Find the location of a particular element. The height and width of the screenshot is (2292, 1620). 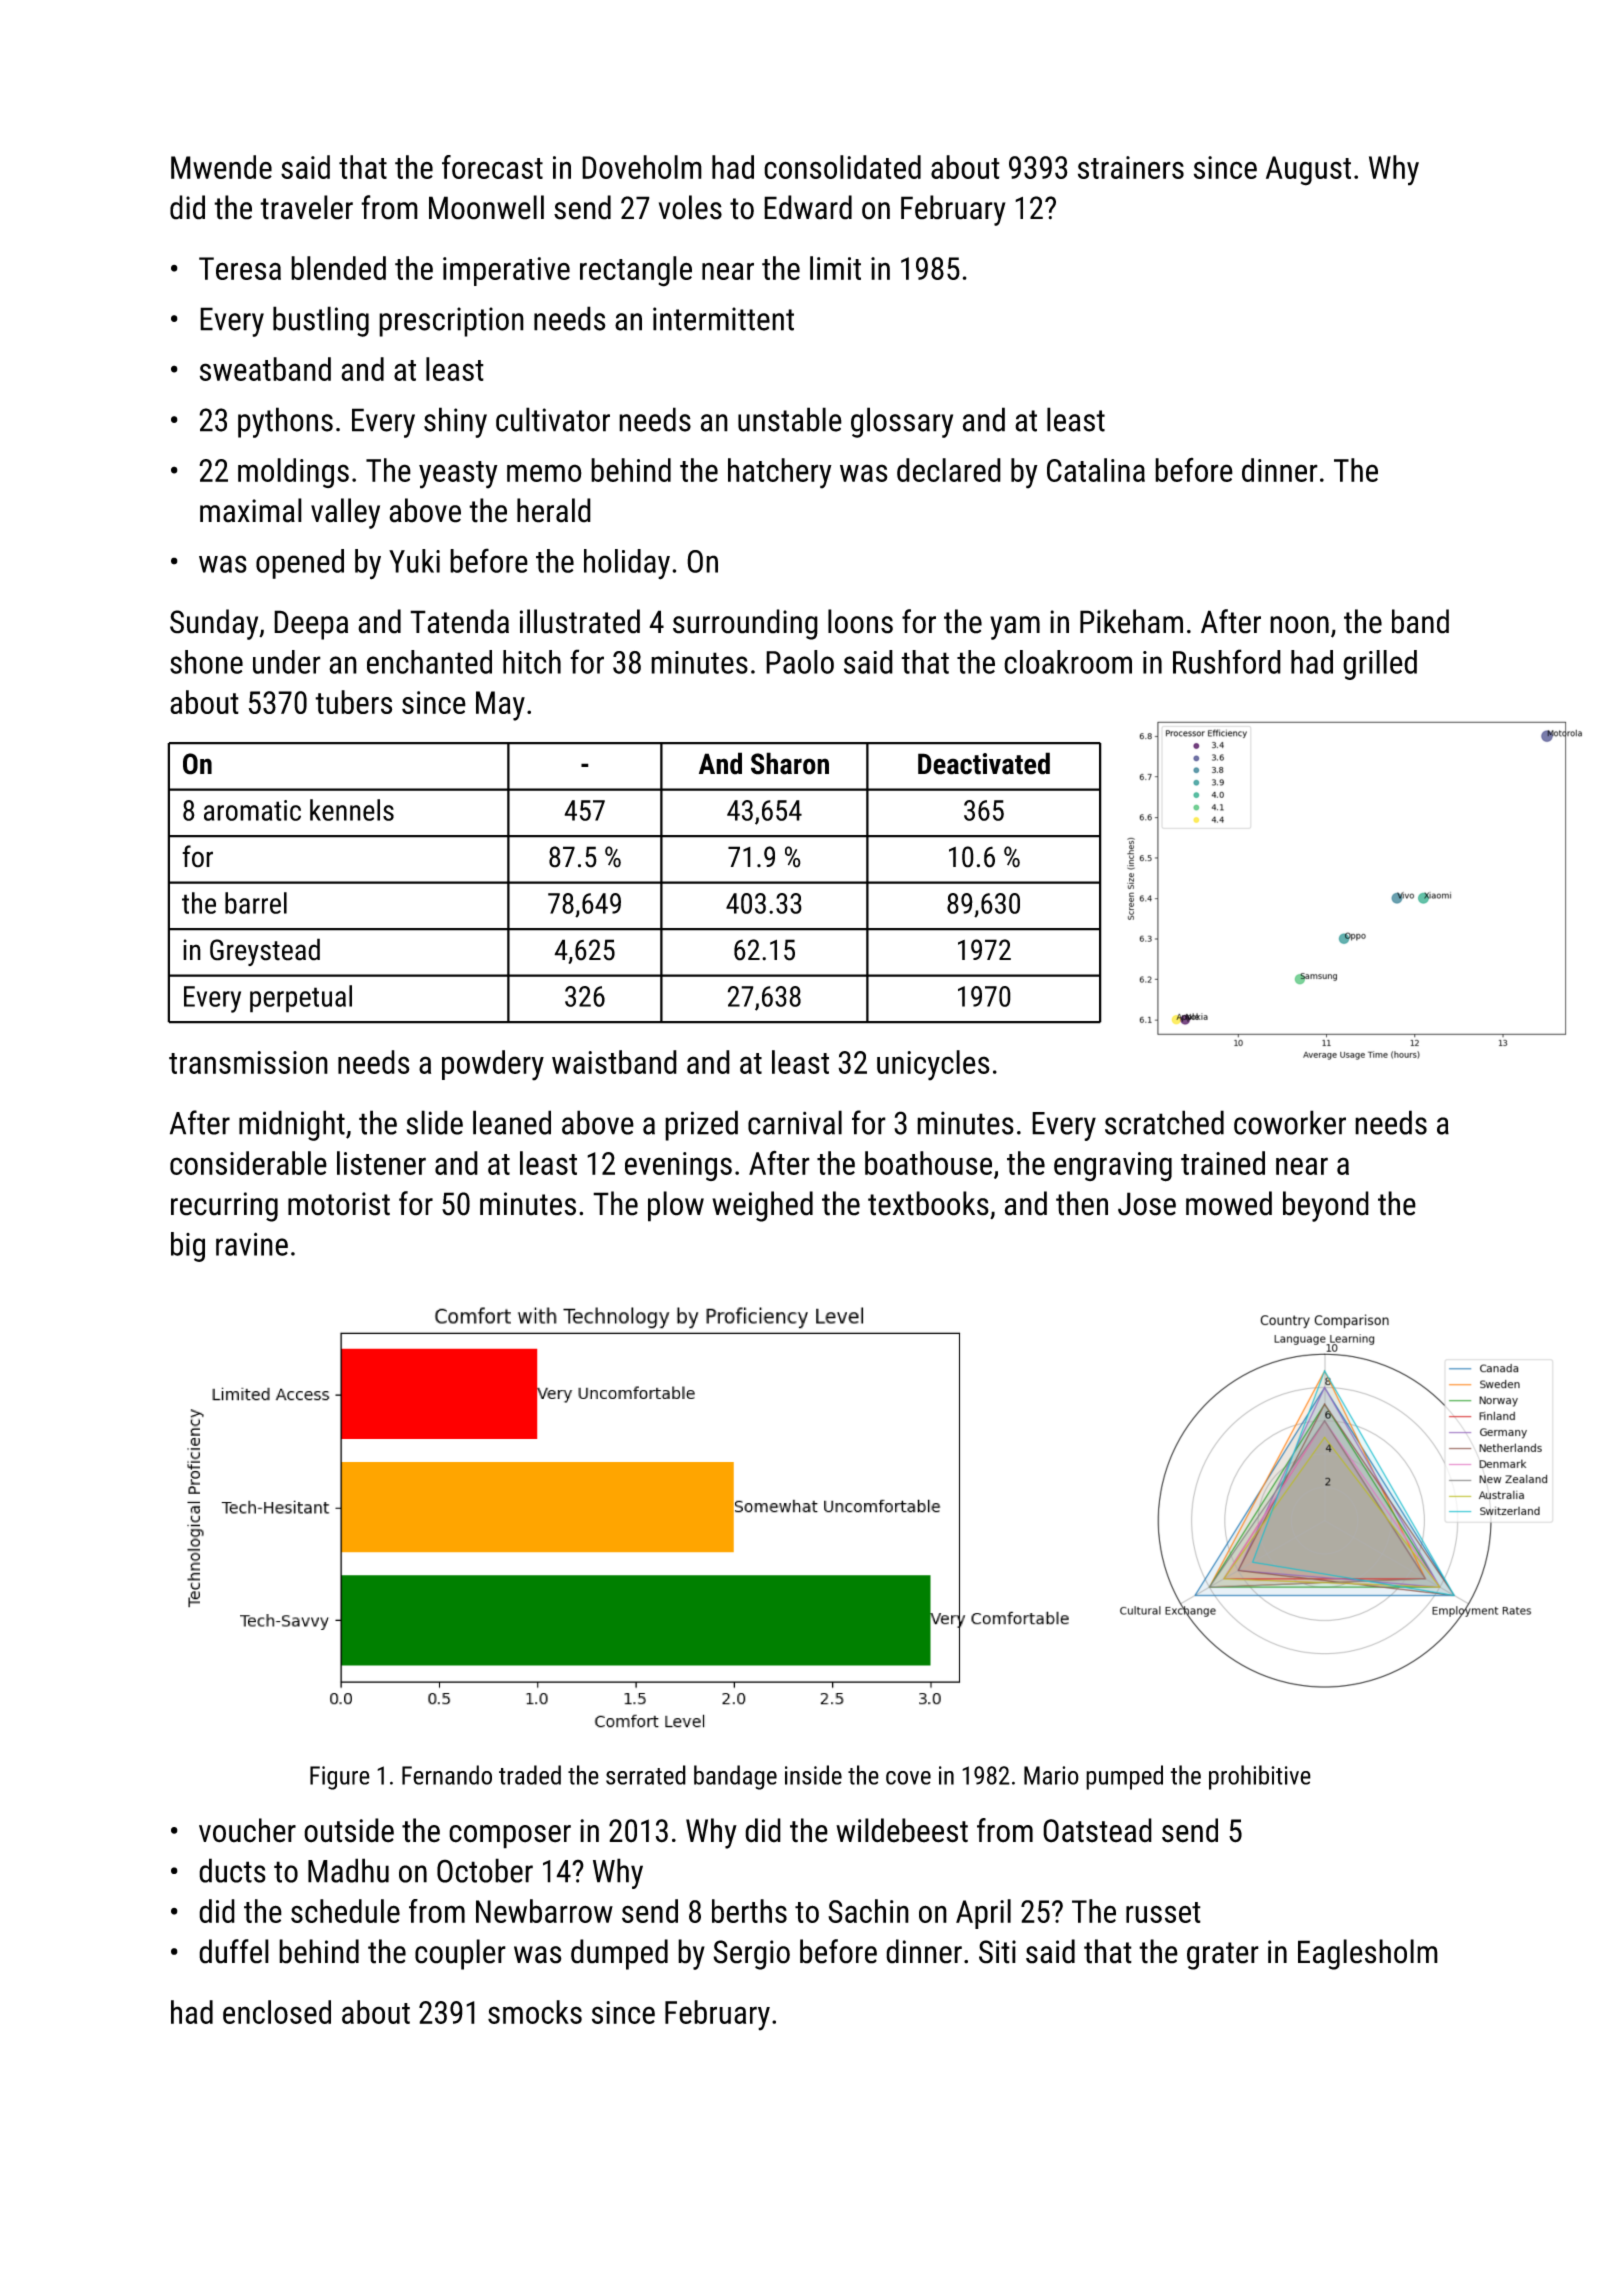

kennels is located at coordinates (352, 810).
